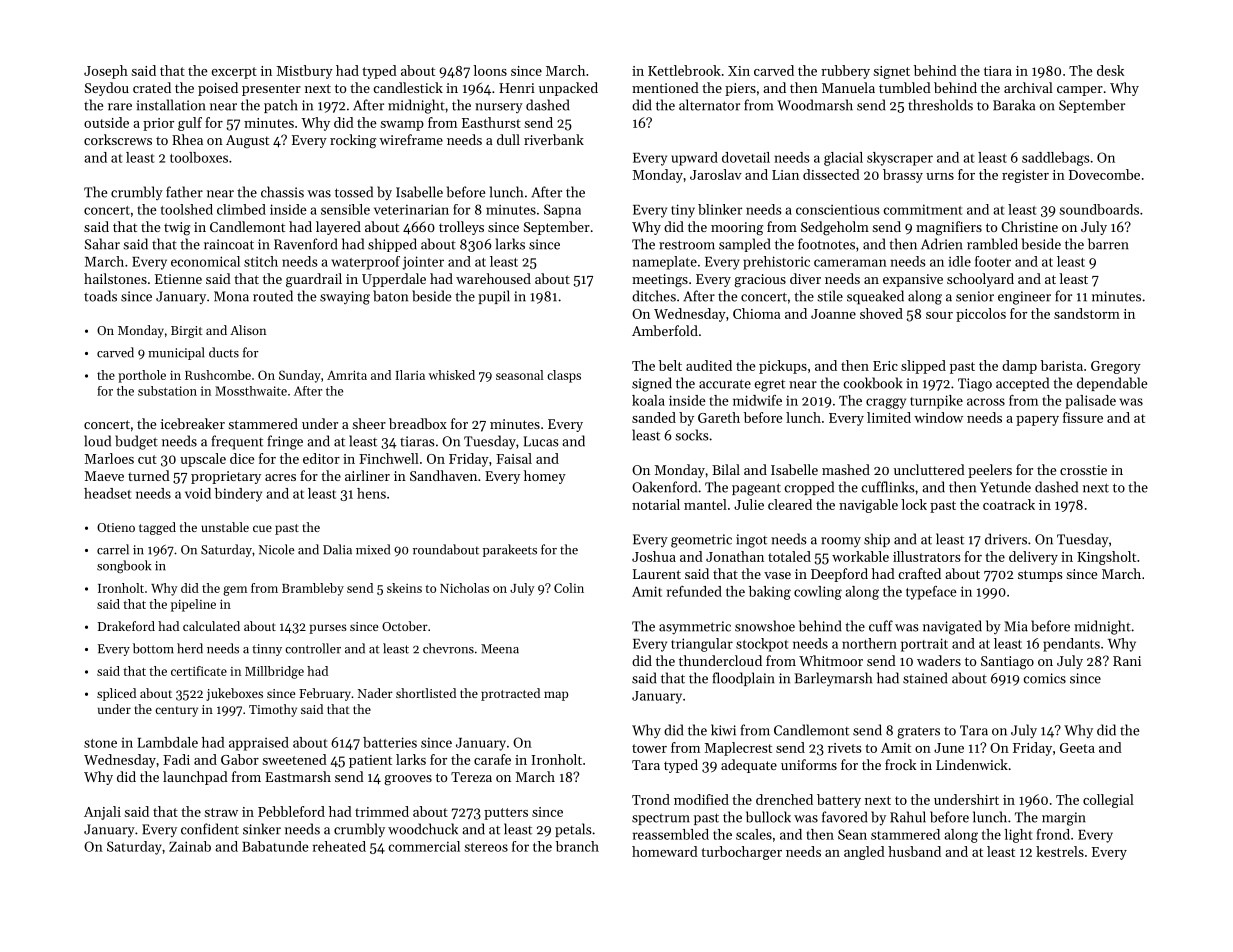  I want to click on Anjali, so click(102, 813).
